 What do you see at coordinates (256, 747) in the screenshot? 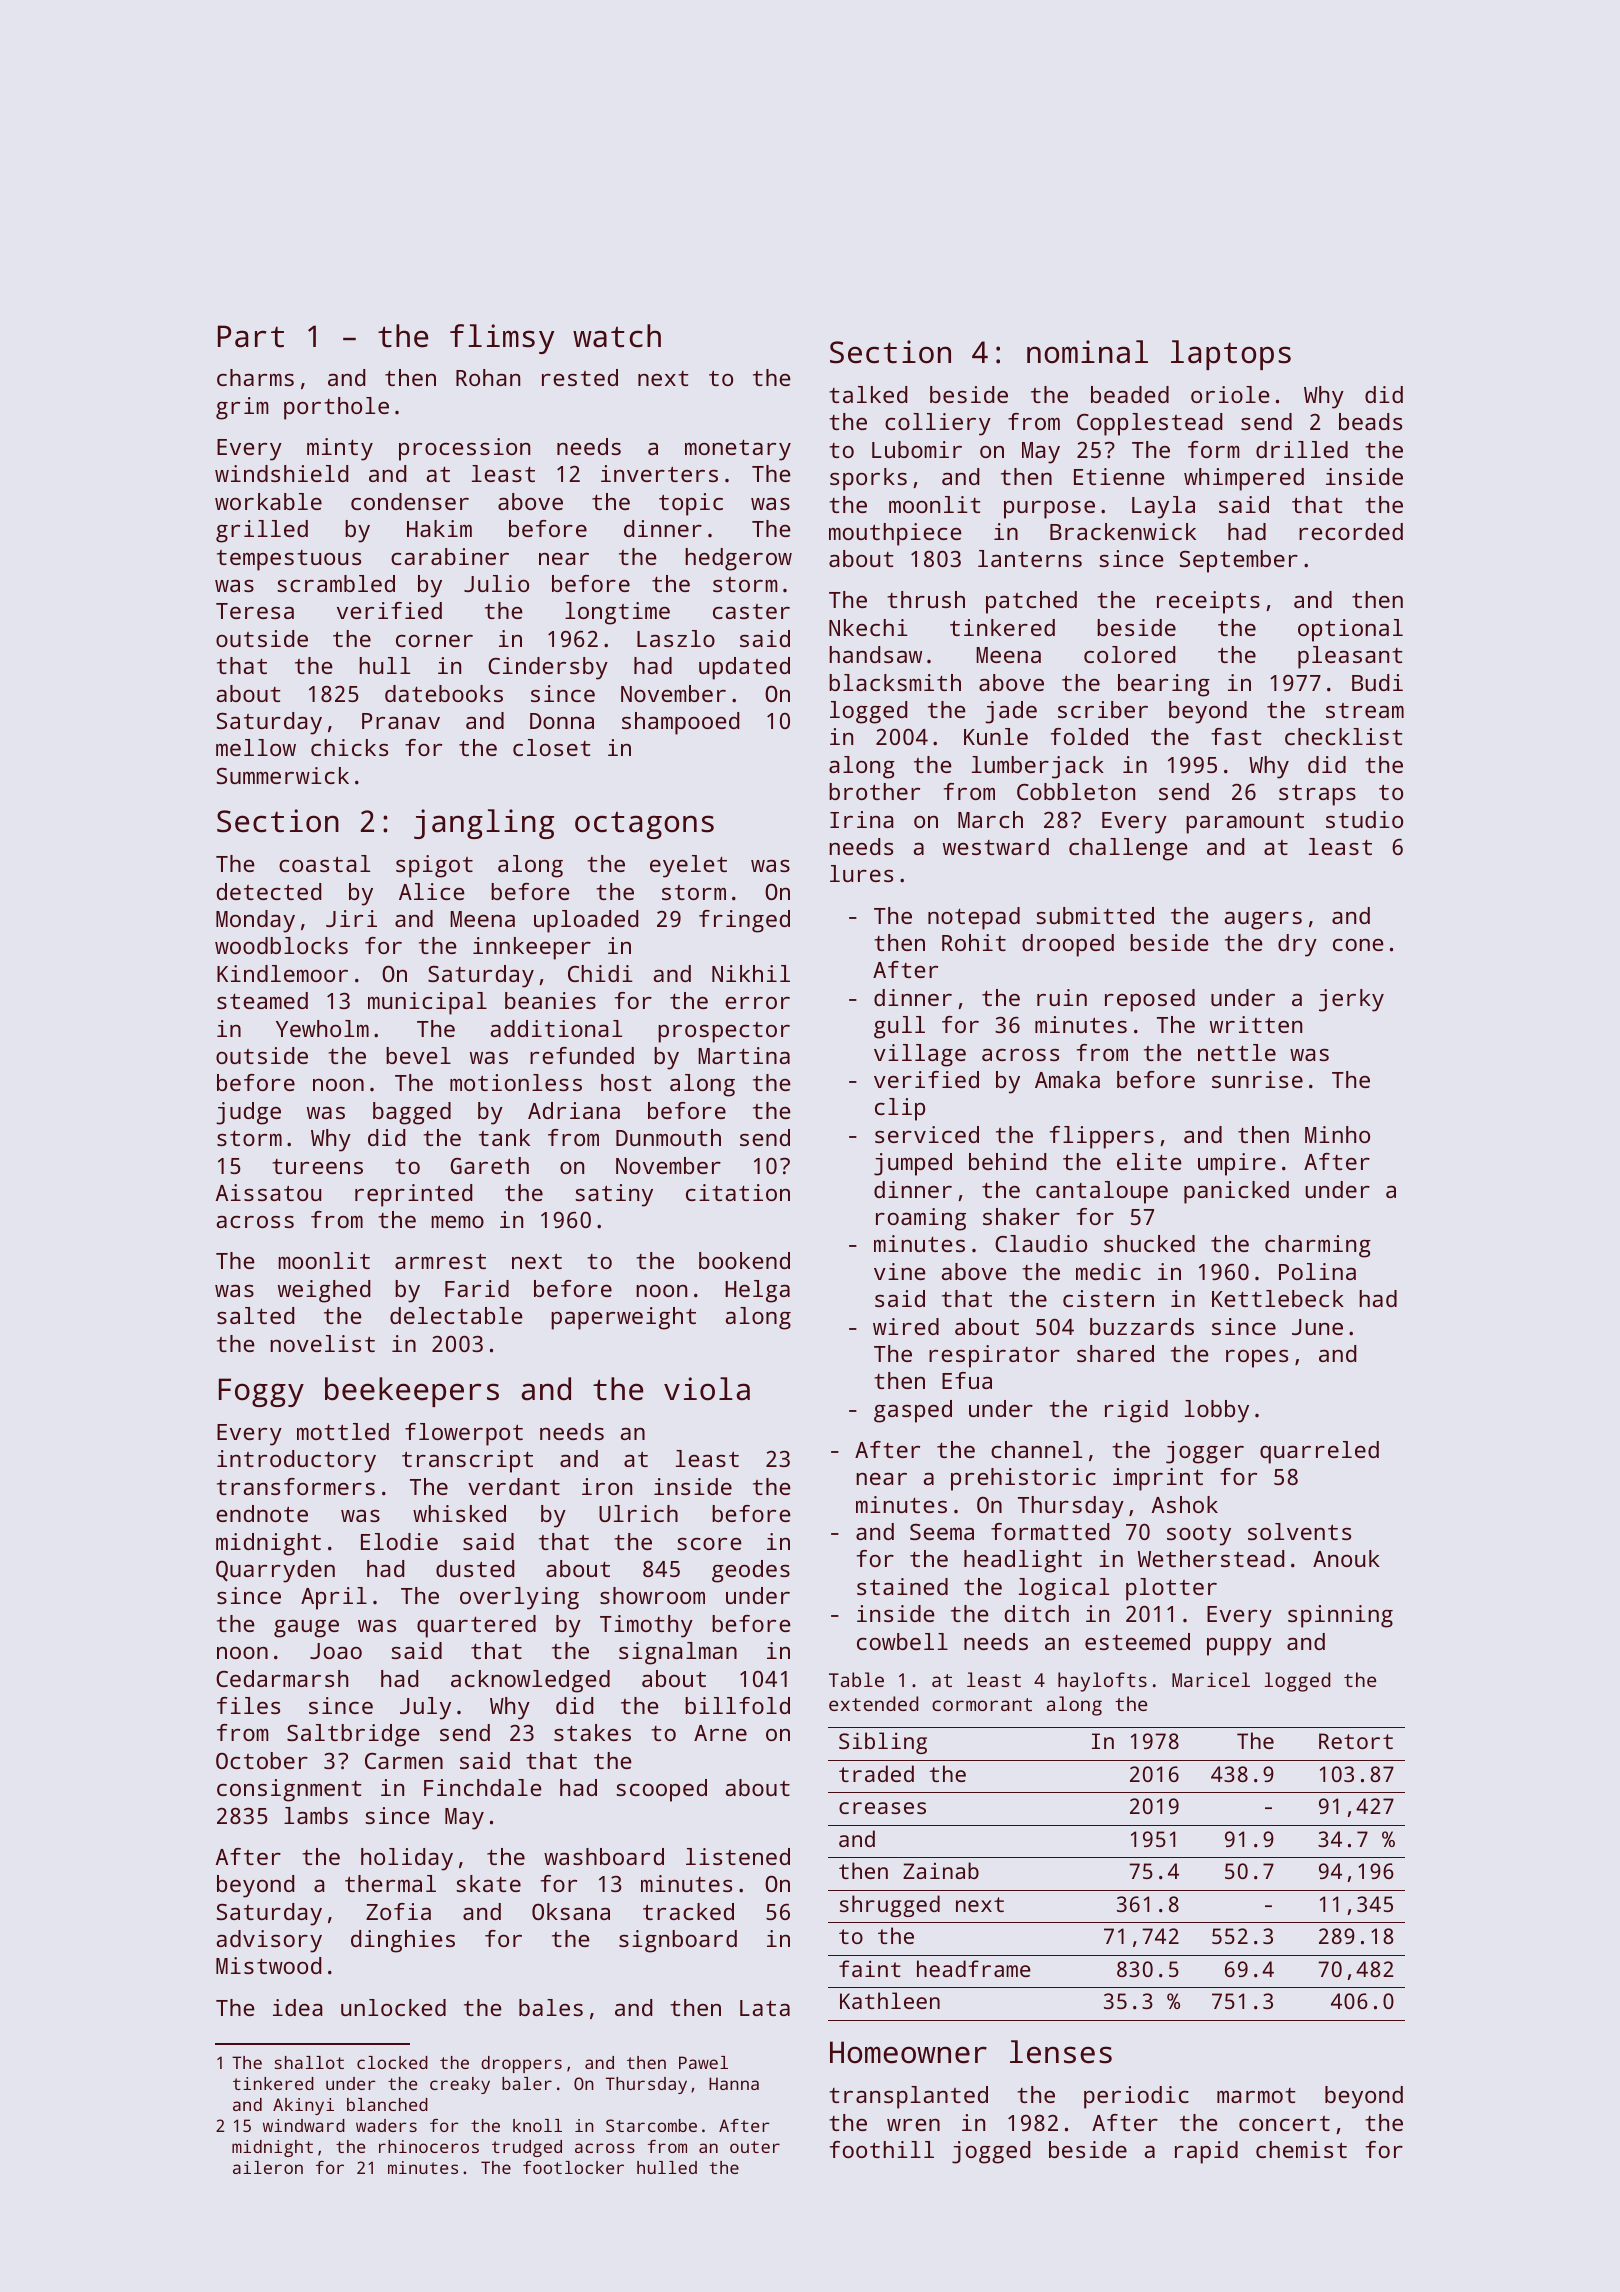
I see `mellow` at bounding box center [256, 747].
